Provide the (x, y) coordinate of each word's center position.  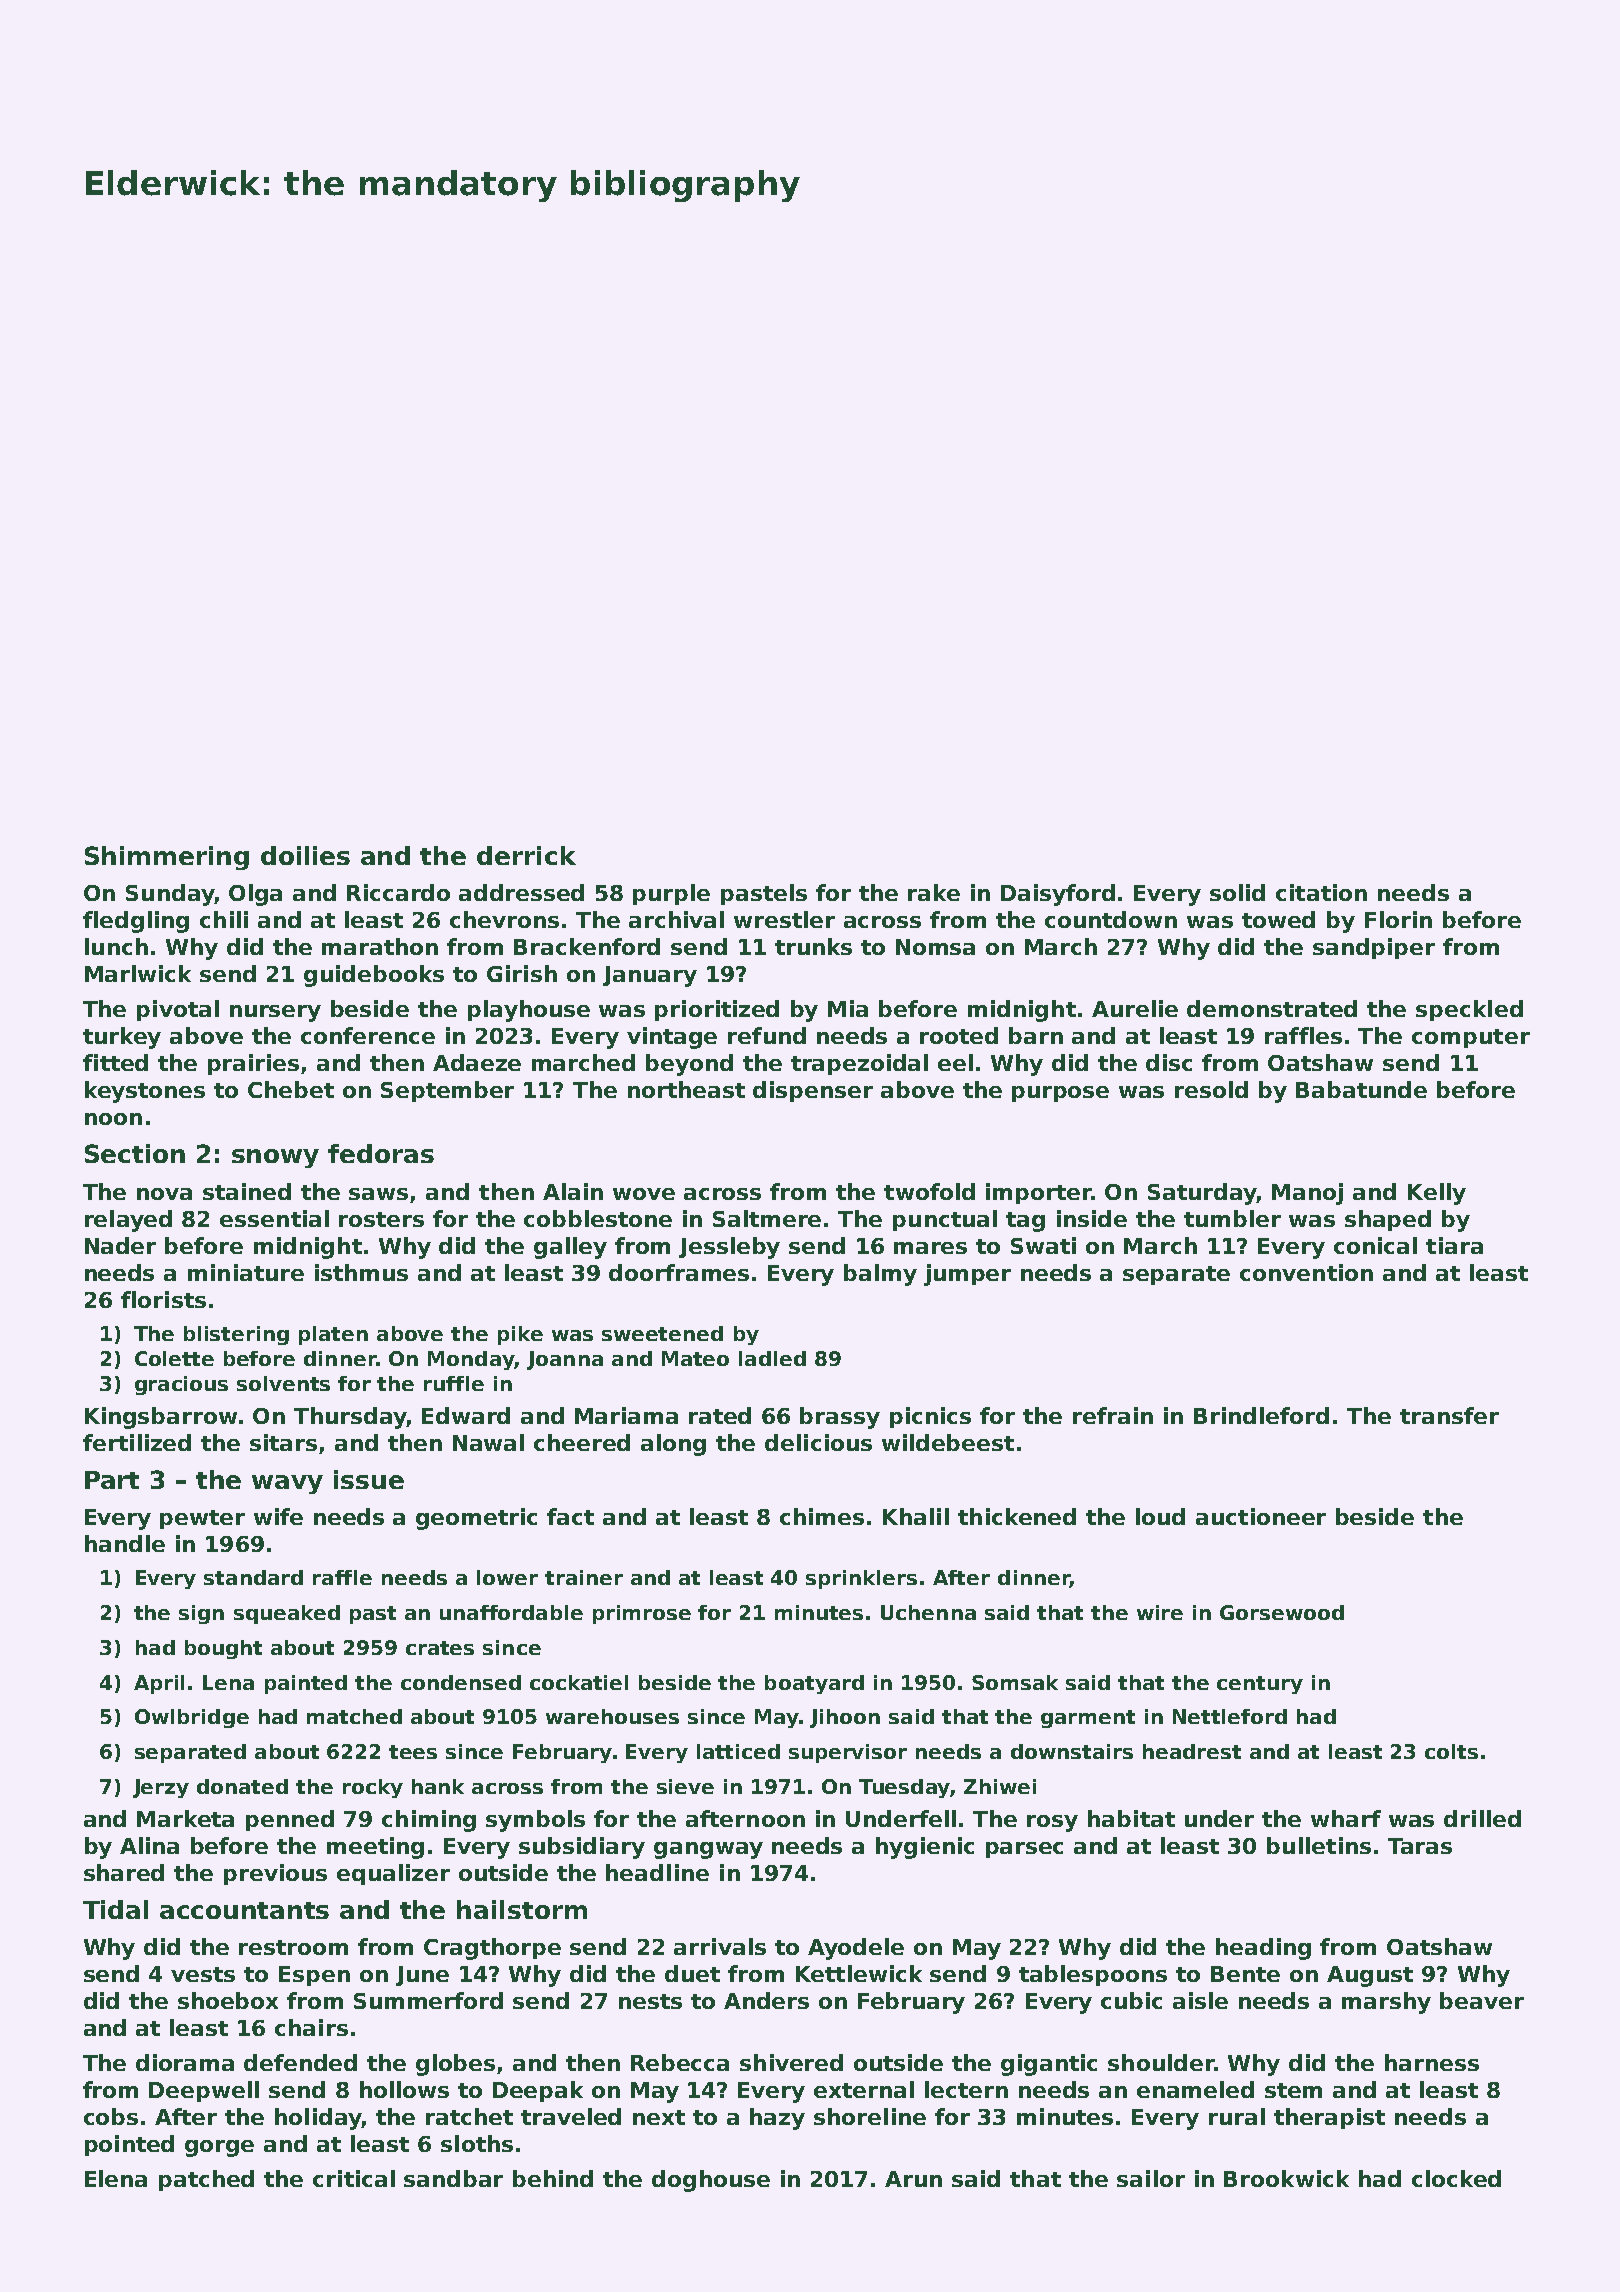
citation (1321, 892)
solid (1237, 892)
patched (206, 2180)
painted (306, 1684)
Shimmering (167, 858)
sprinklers (861, 1579)
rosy (1052, 1823)
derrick (526, 855)
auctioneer (1261, 1516)
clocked (1456, 2178)
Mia (848, 1008)
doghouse (711, 2181)
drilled (1482, 1818)
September (447, 1091)
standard (253, 1577)
